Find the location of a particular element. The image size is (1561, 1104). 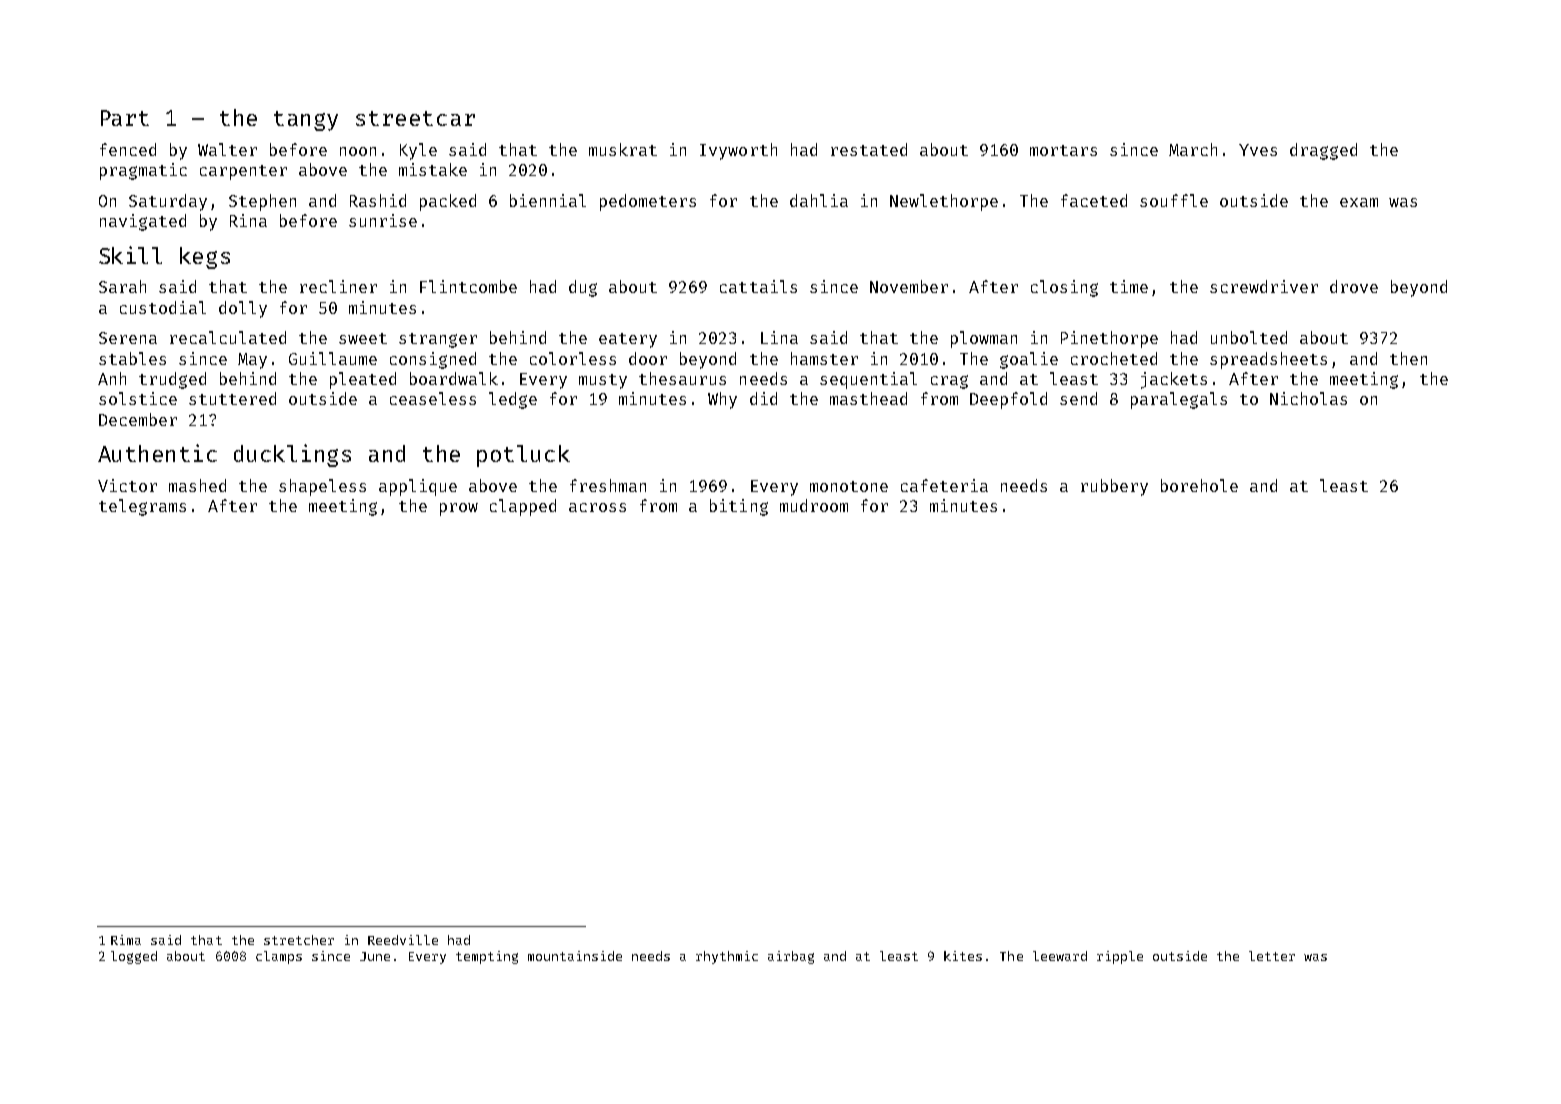

letter is located at coordinates (1272, 956).
